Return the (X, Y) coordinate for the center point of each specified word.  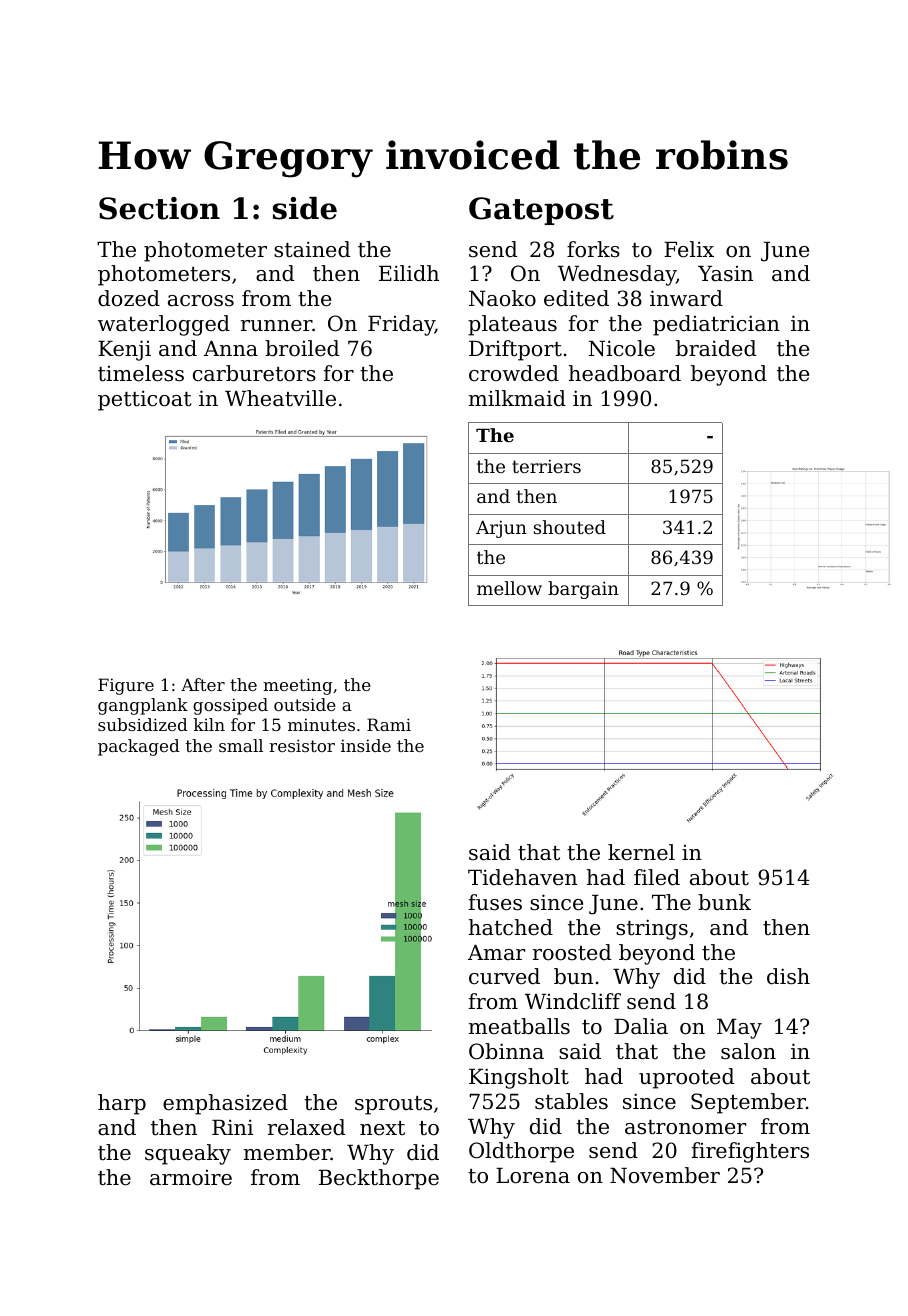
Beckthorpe (379, 1179)
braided (716, 348)
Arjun (501, 529)
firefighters (750, 1152)
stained (312, 249)
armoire (191, 1178)
